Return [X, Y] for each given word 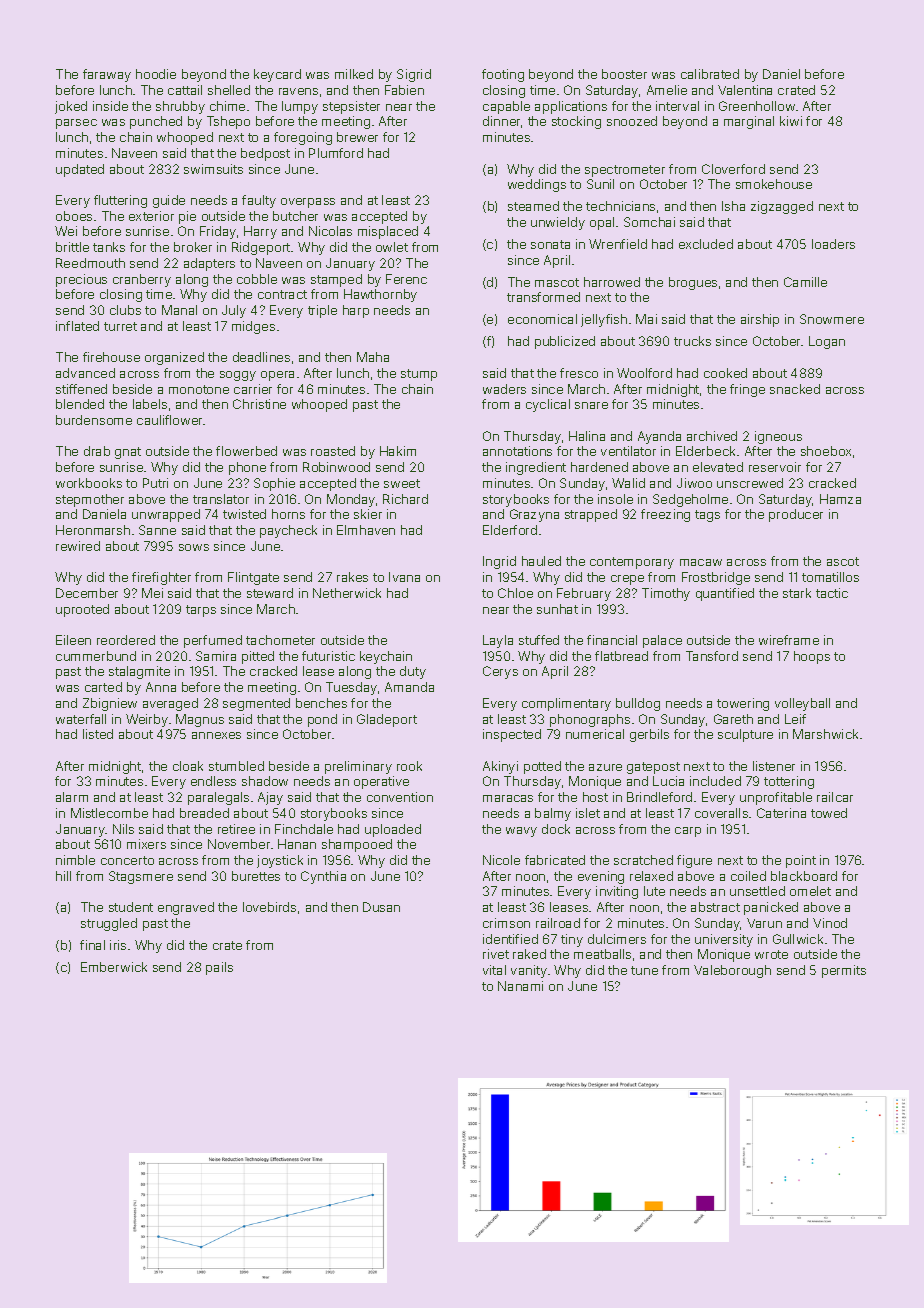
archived [712, 436]
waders [504, 389]
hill [63, 876]
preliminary [358, 767]
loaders [833, 244]
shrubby [180, 107]
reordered [126, 640]
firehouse [111, 357]
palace [662, 641]
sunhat [557, 609]
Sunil [600, 184]
